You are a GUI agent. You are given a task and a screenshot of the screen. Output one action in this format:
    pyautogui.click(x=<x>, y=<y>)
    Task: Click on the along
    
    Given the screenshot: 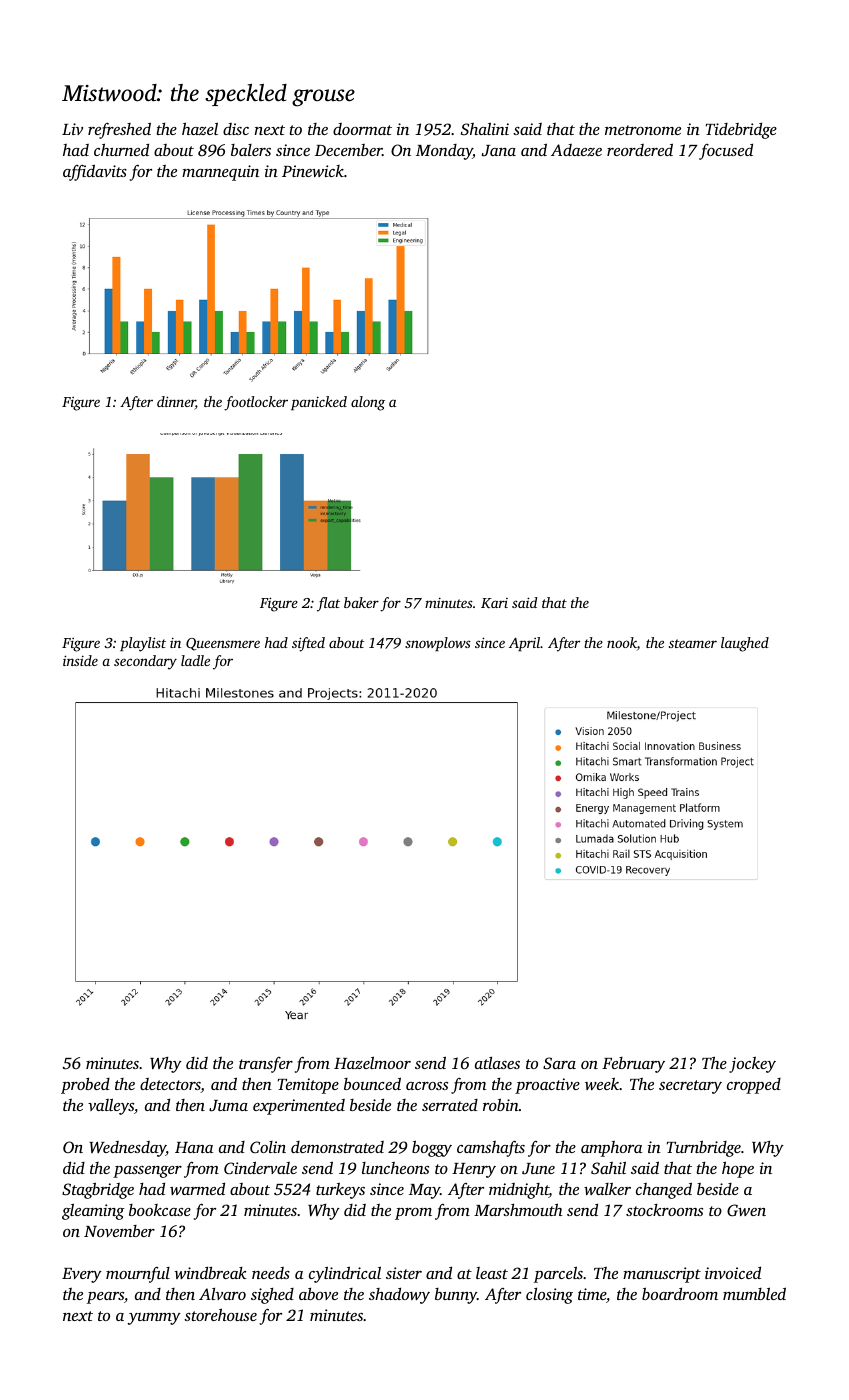 What is the action you would take?
    pyautogui.click(x=368, y=403)
